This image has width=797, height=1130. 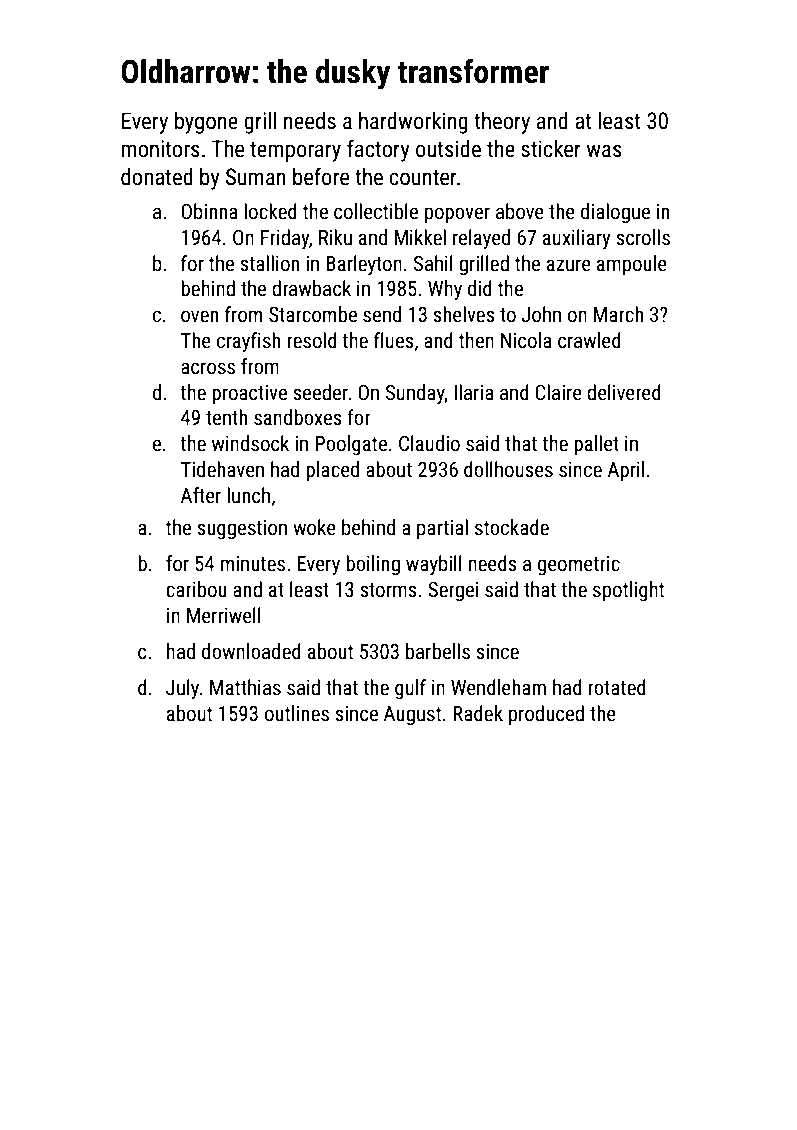 What do you see at coordinates (182, 689) in the image?
I see `July` at bounding box center [182, 689].
